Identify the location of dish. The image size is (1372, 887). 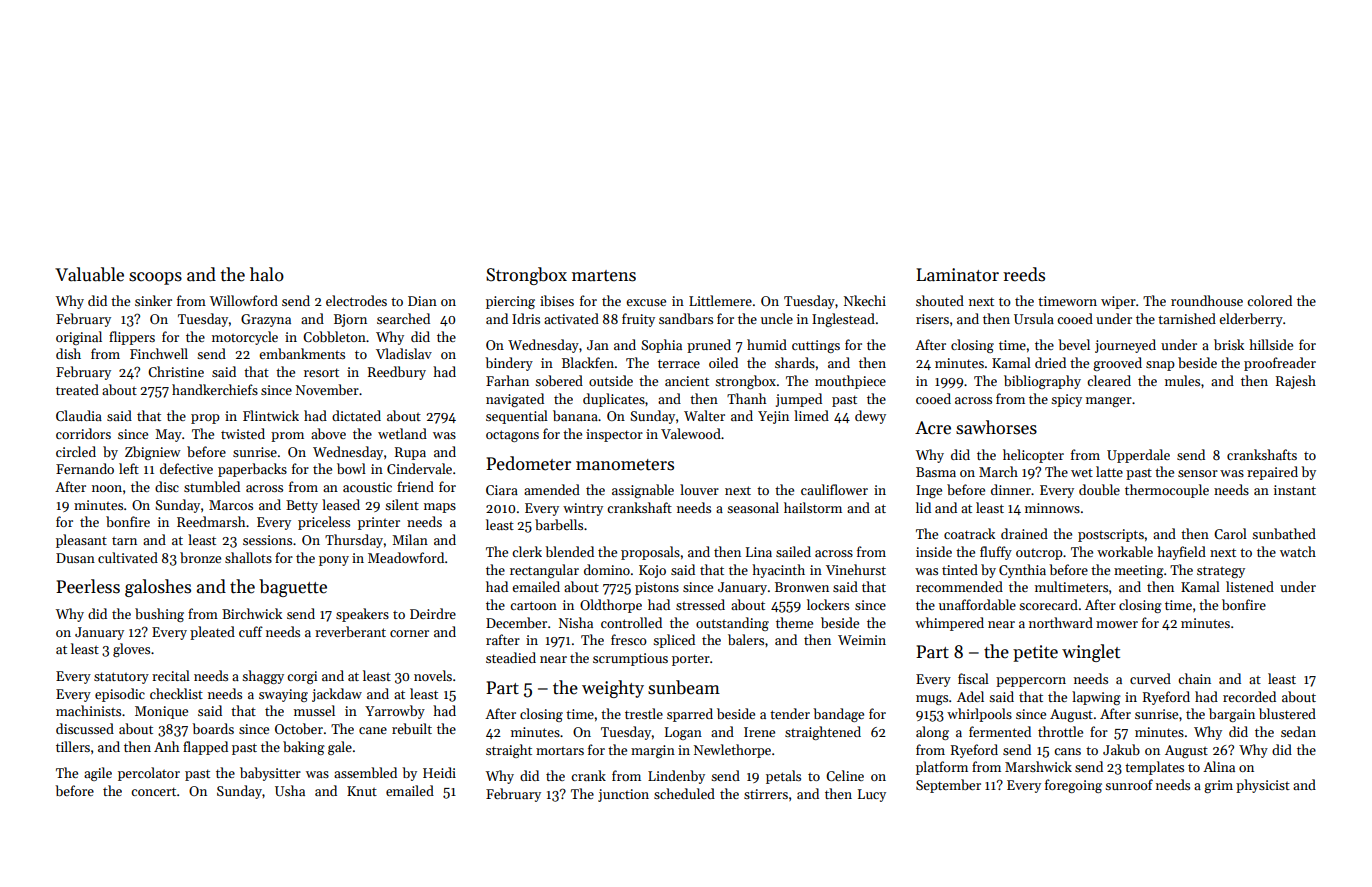
(68, 353).
